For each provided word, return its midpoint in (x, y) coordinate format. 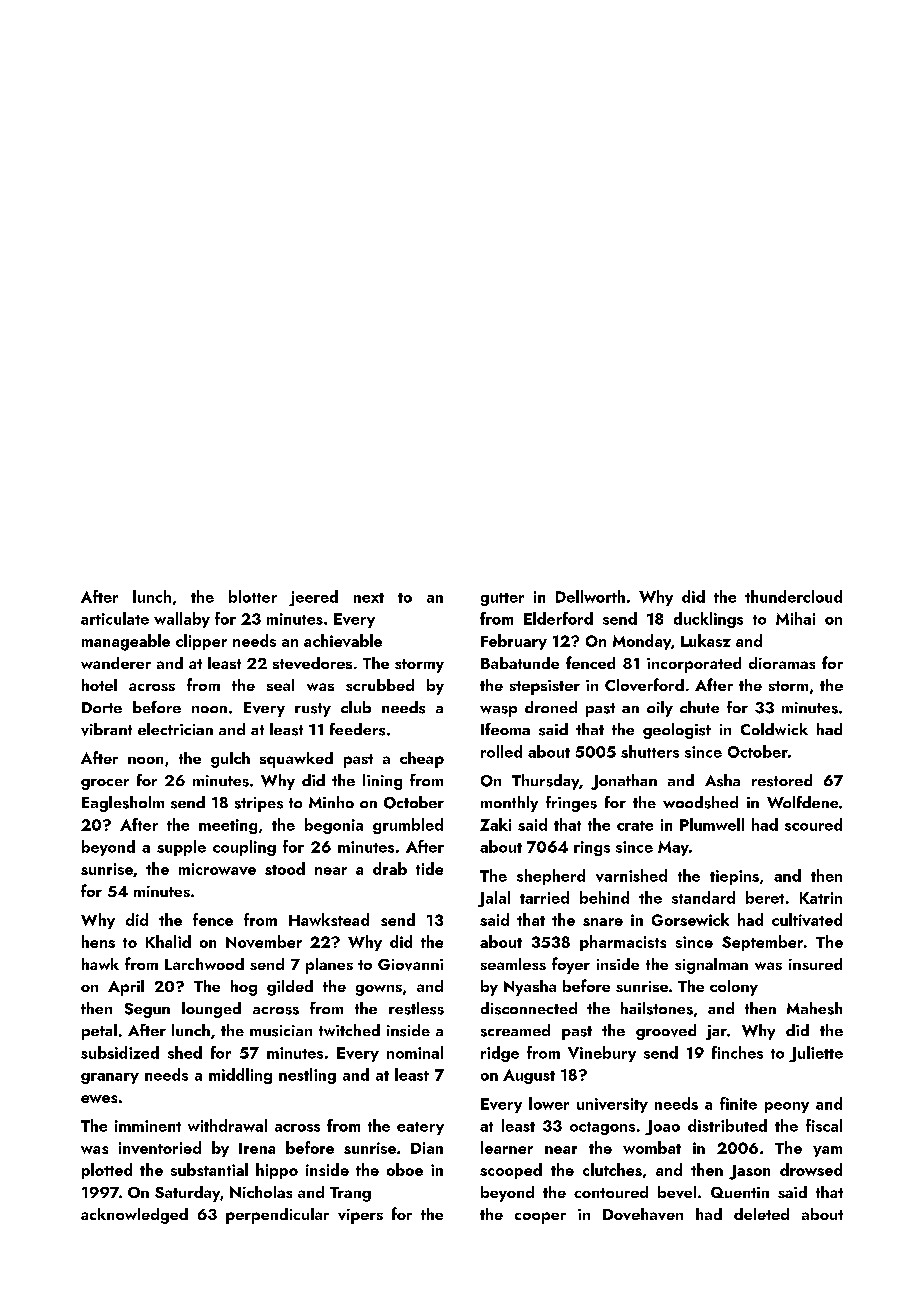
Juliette (816, 1054)
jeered (313, 598)
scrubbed (380, 685)
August (529, 1076)
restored (782, 780)
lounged (211, 1010)
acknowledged (134, 1216)
